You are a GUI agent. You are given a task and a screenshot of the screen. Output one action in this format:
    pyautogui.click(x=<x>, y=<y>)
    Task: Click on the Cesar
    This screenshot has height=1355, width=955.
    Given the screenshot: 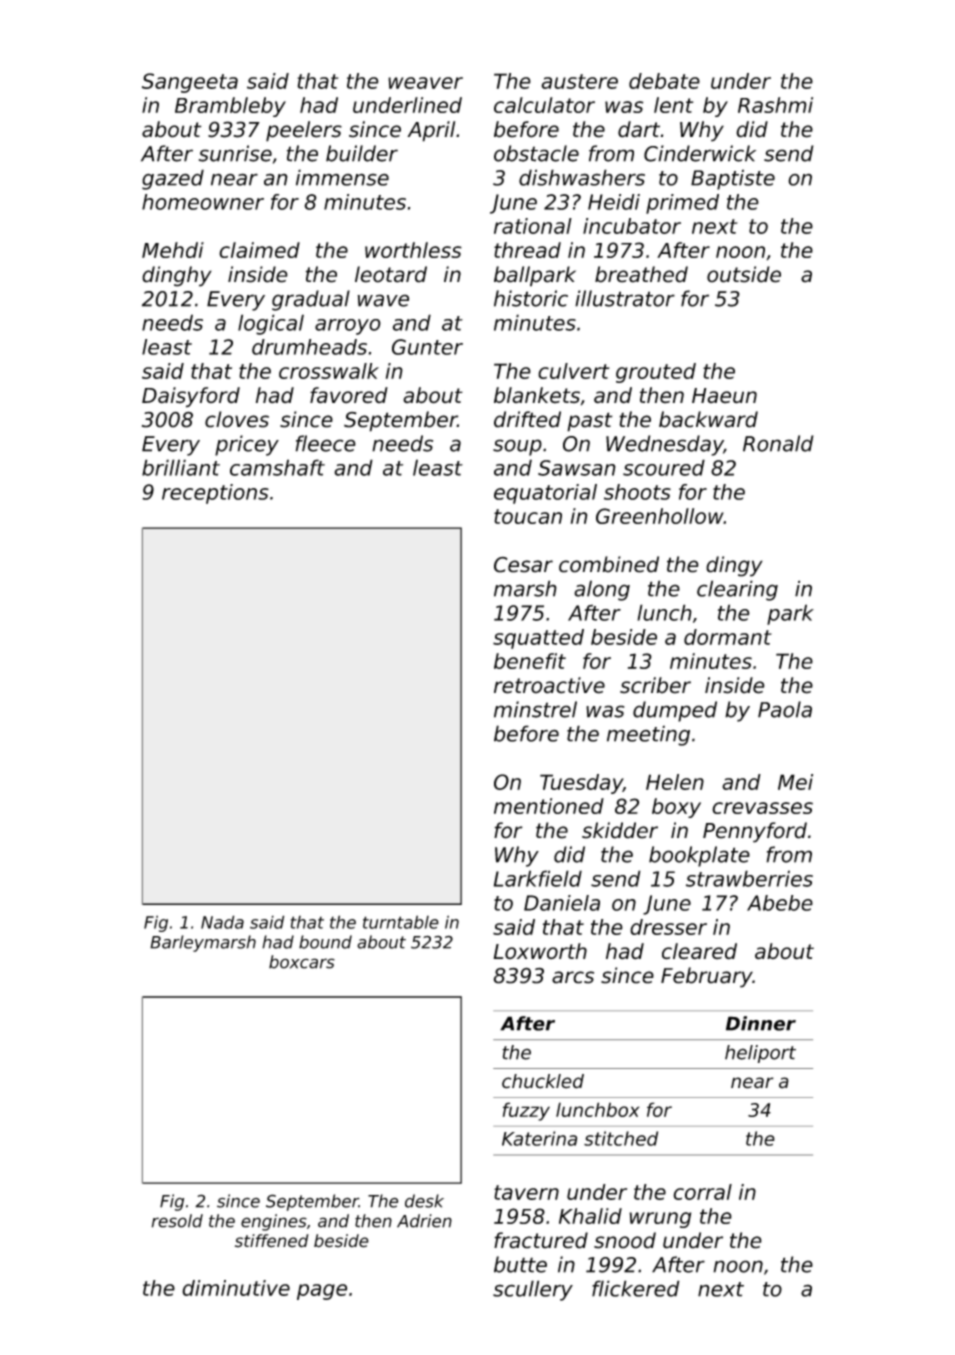 What is the action you would take?
    pyautogui.click(x=523, y=565)
